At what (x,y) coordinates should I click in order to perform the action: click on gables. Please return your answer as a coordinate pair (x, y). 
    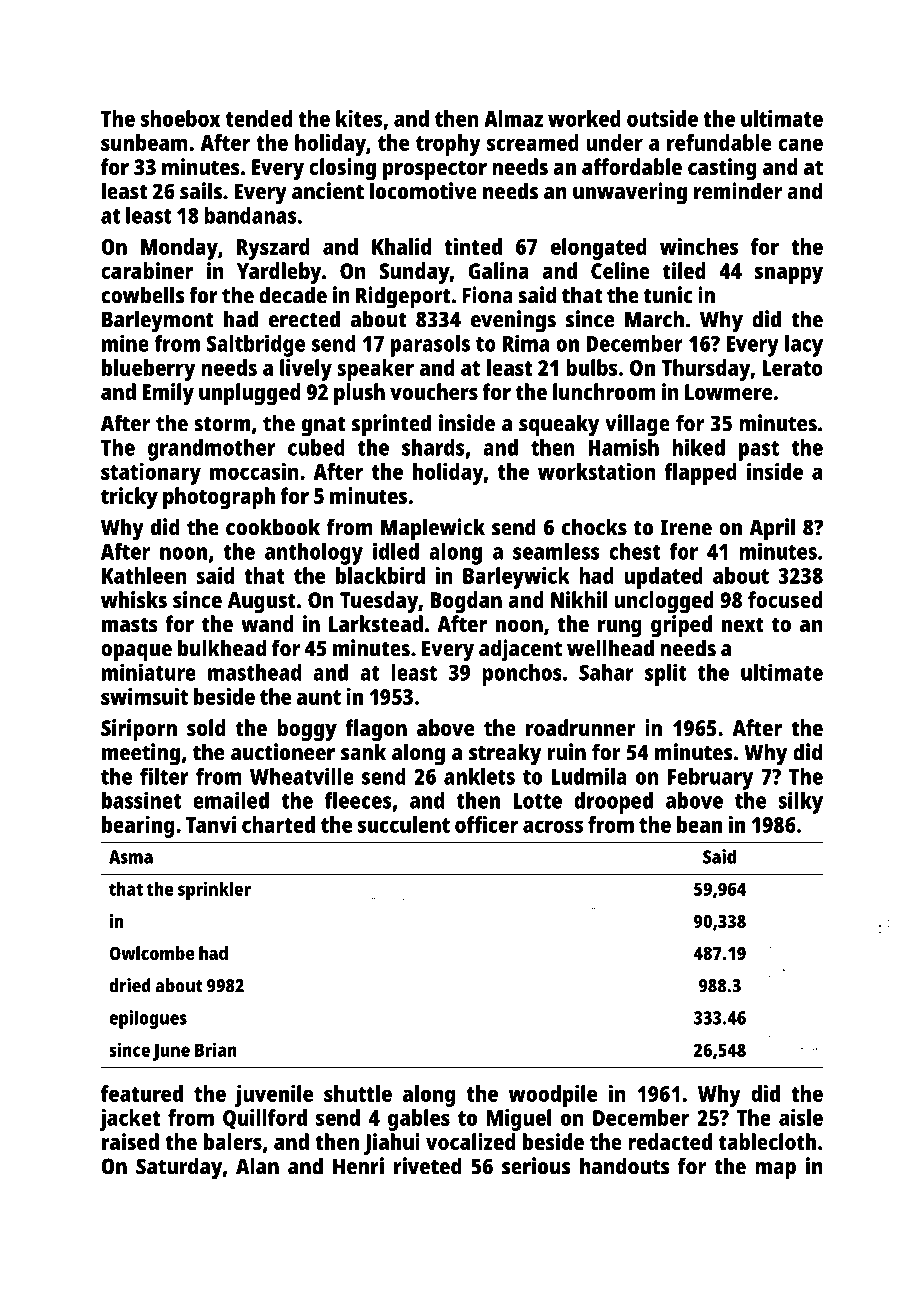
    Looking at the image, I should click on (419, 1120).
